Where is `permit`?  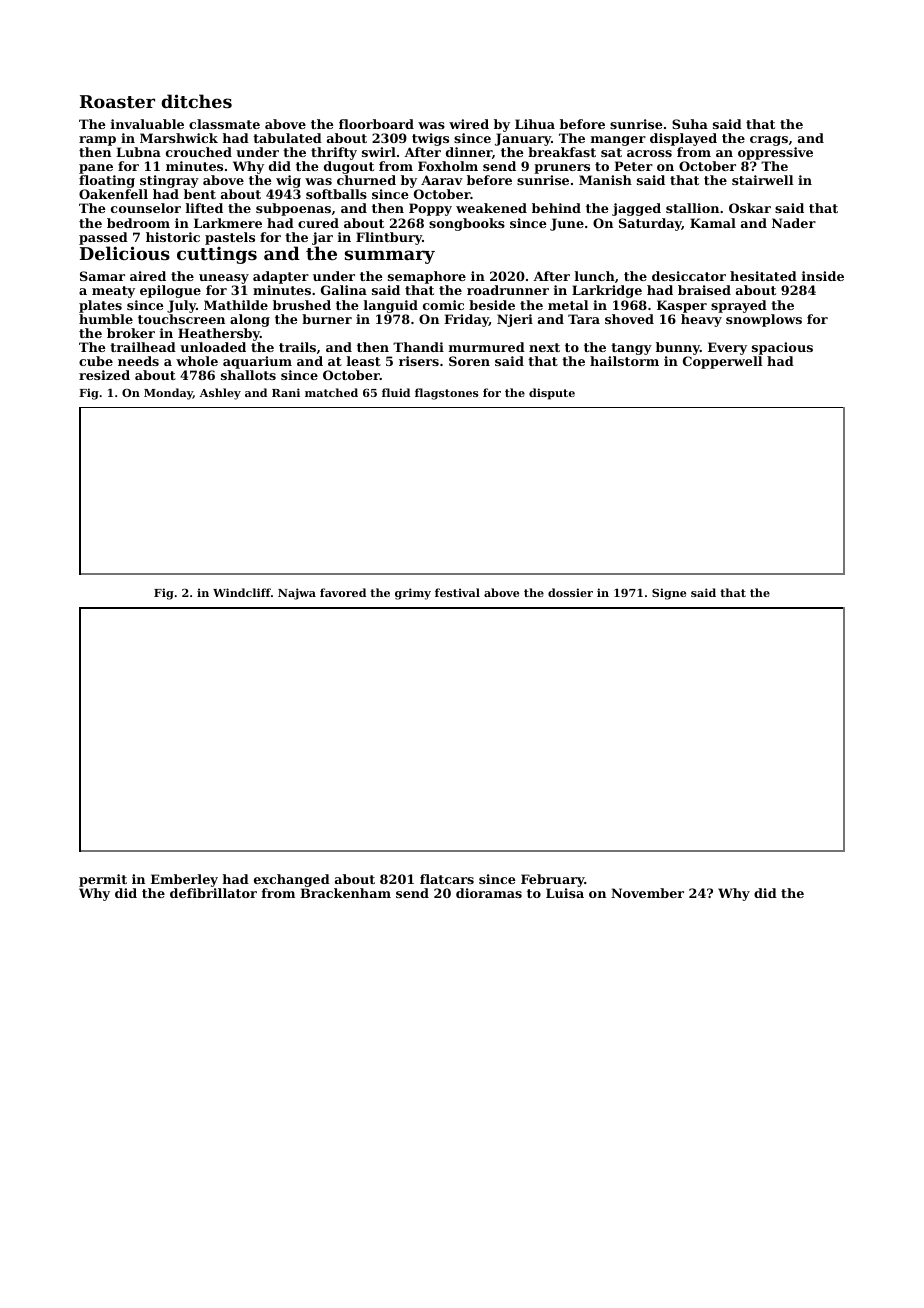 permit is located at coordinates (103, 880).
